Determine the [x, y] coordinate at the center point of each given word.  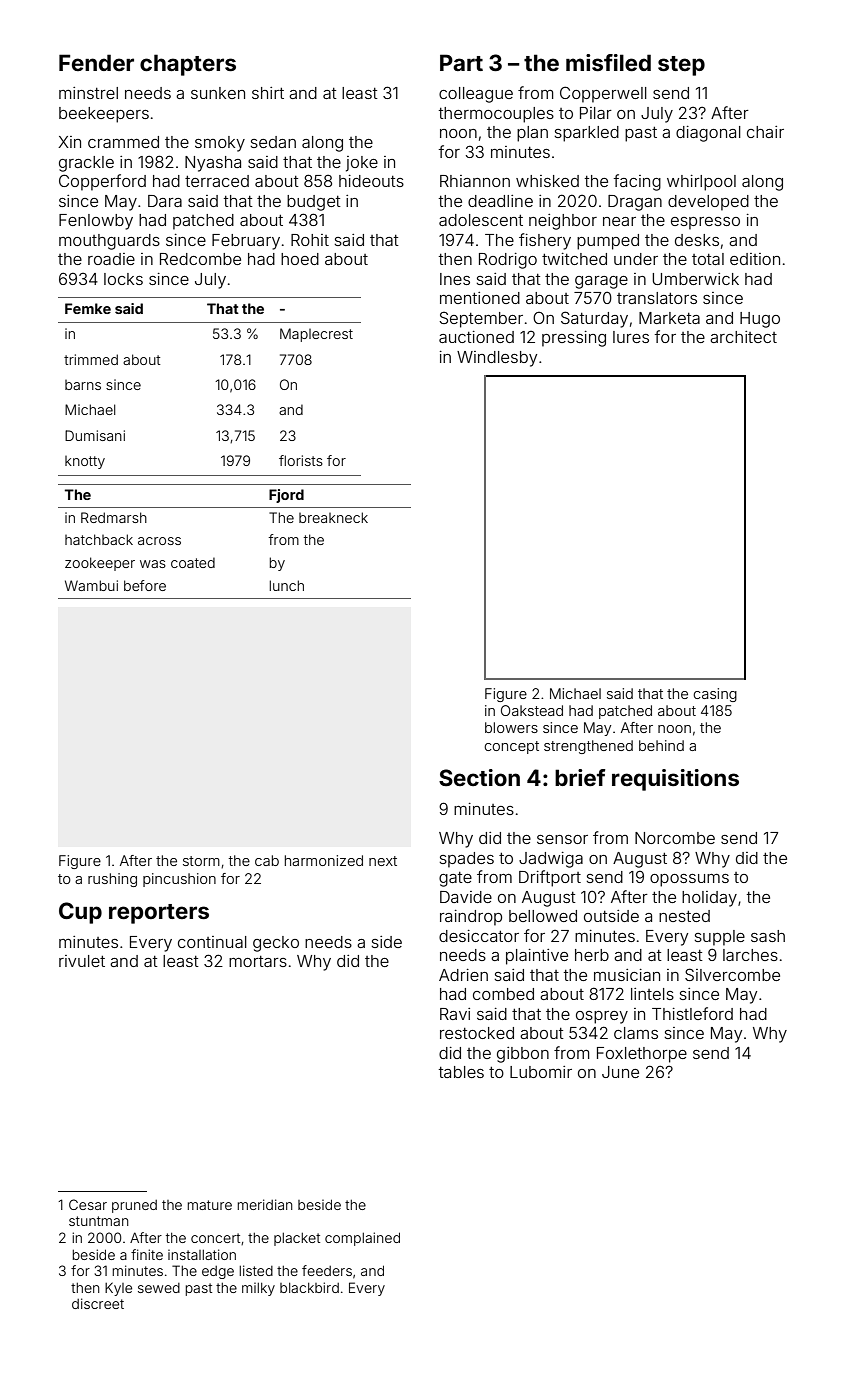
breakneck [333, 517]
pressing [574, 339]
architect [743, 337]
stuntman [98, 1221]
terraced [217, 181]
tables [461, 1072]
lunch [287, 585]
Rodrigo [508, 261]
